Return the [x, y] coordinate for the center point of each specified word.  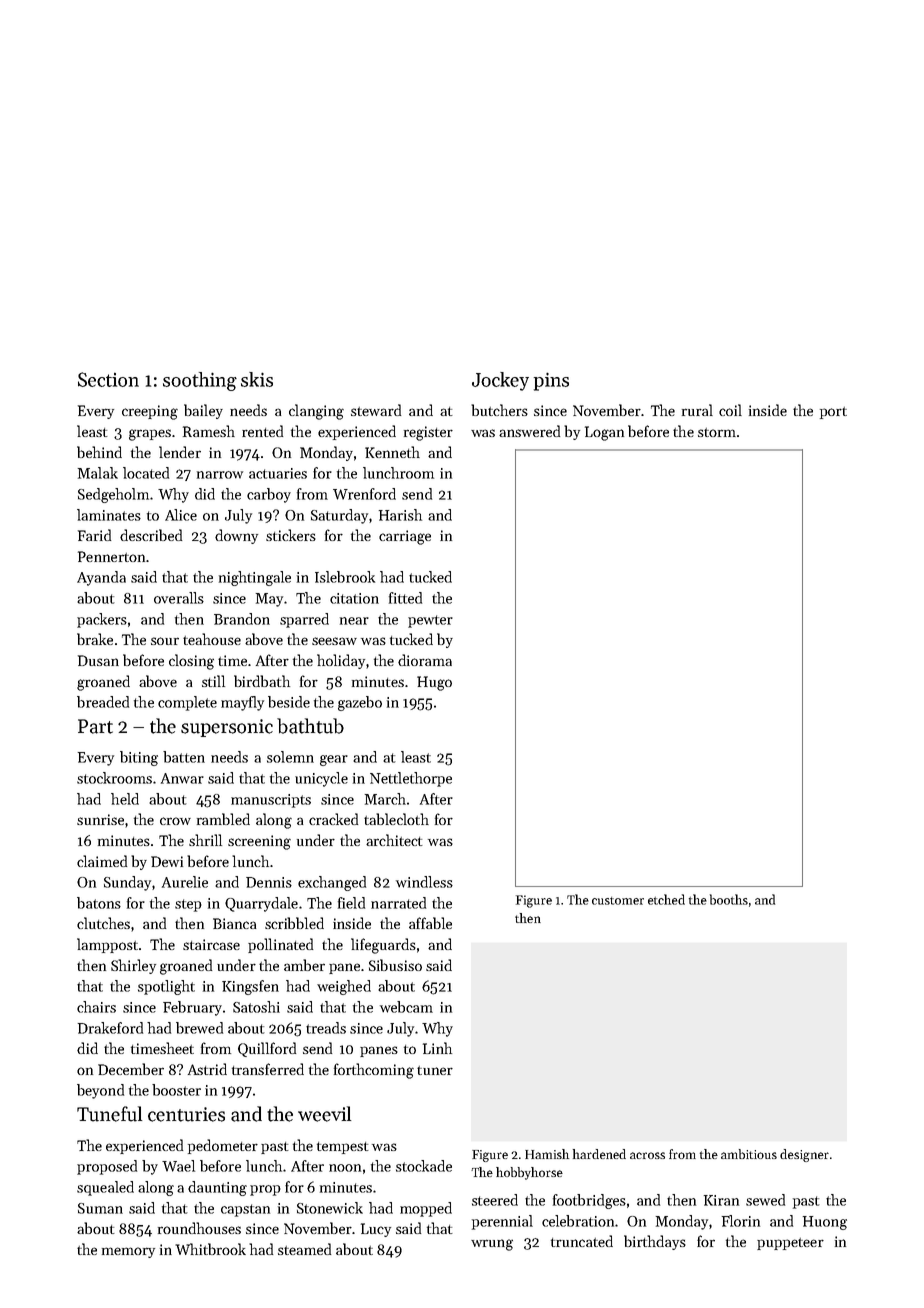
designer [804, 1155]
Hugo [434, 683]
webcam [406, 1007]
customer [618, 901]
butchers [499, 410]
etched [666, 899]
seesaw [334, 641]
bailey [203, 411]
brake [95, 639]
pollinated [280, 945]
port [833, 413]
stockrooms [114, 778]
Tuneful [109, 1114]
